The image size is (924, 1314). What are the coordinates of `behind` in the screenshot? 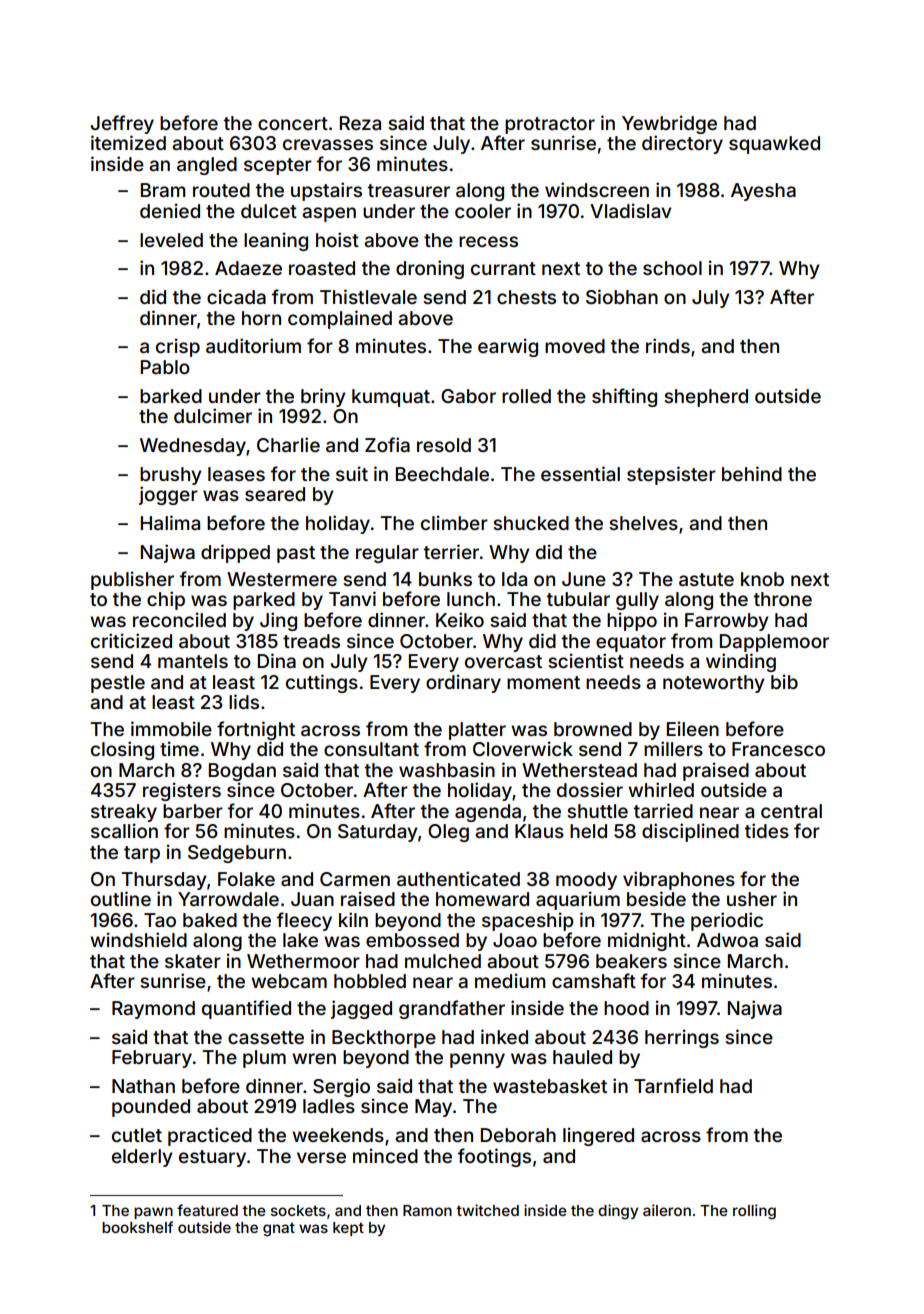 It's located at (752, 473).
